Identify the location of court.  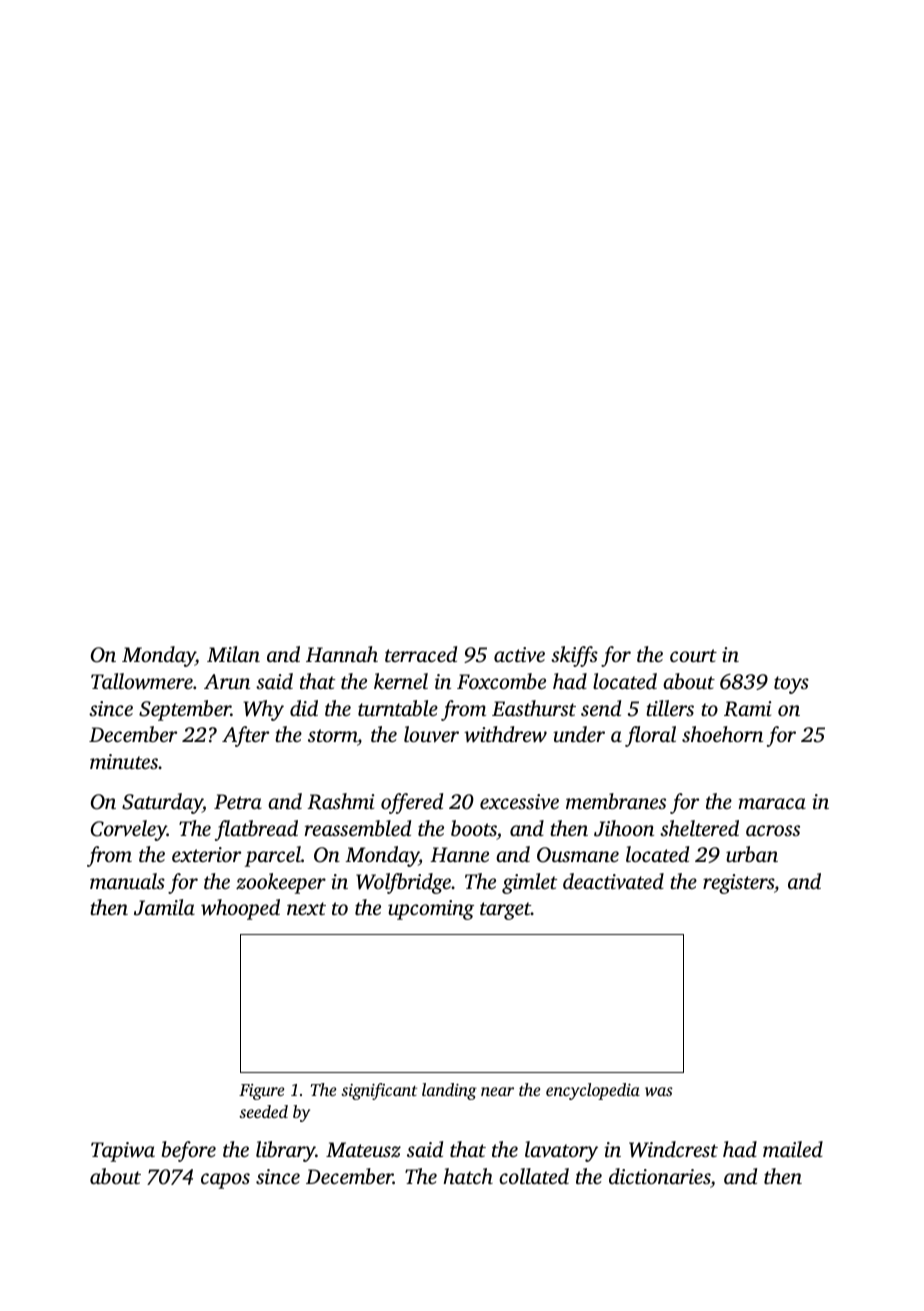
(693, 655).
